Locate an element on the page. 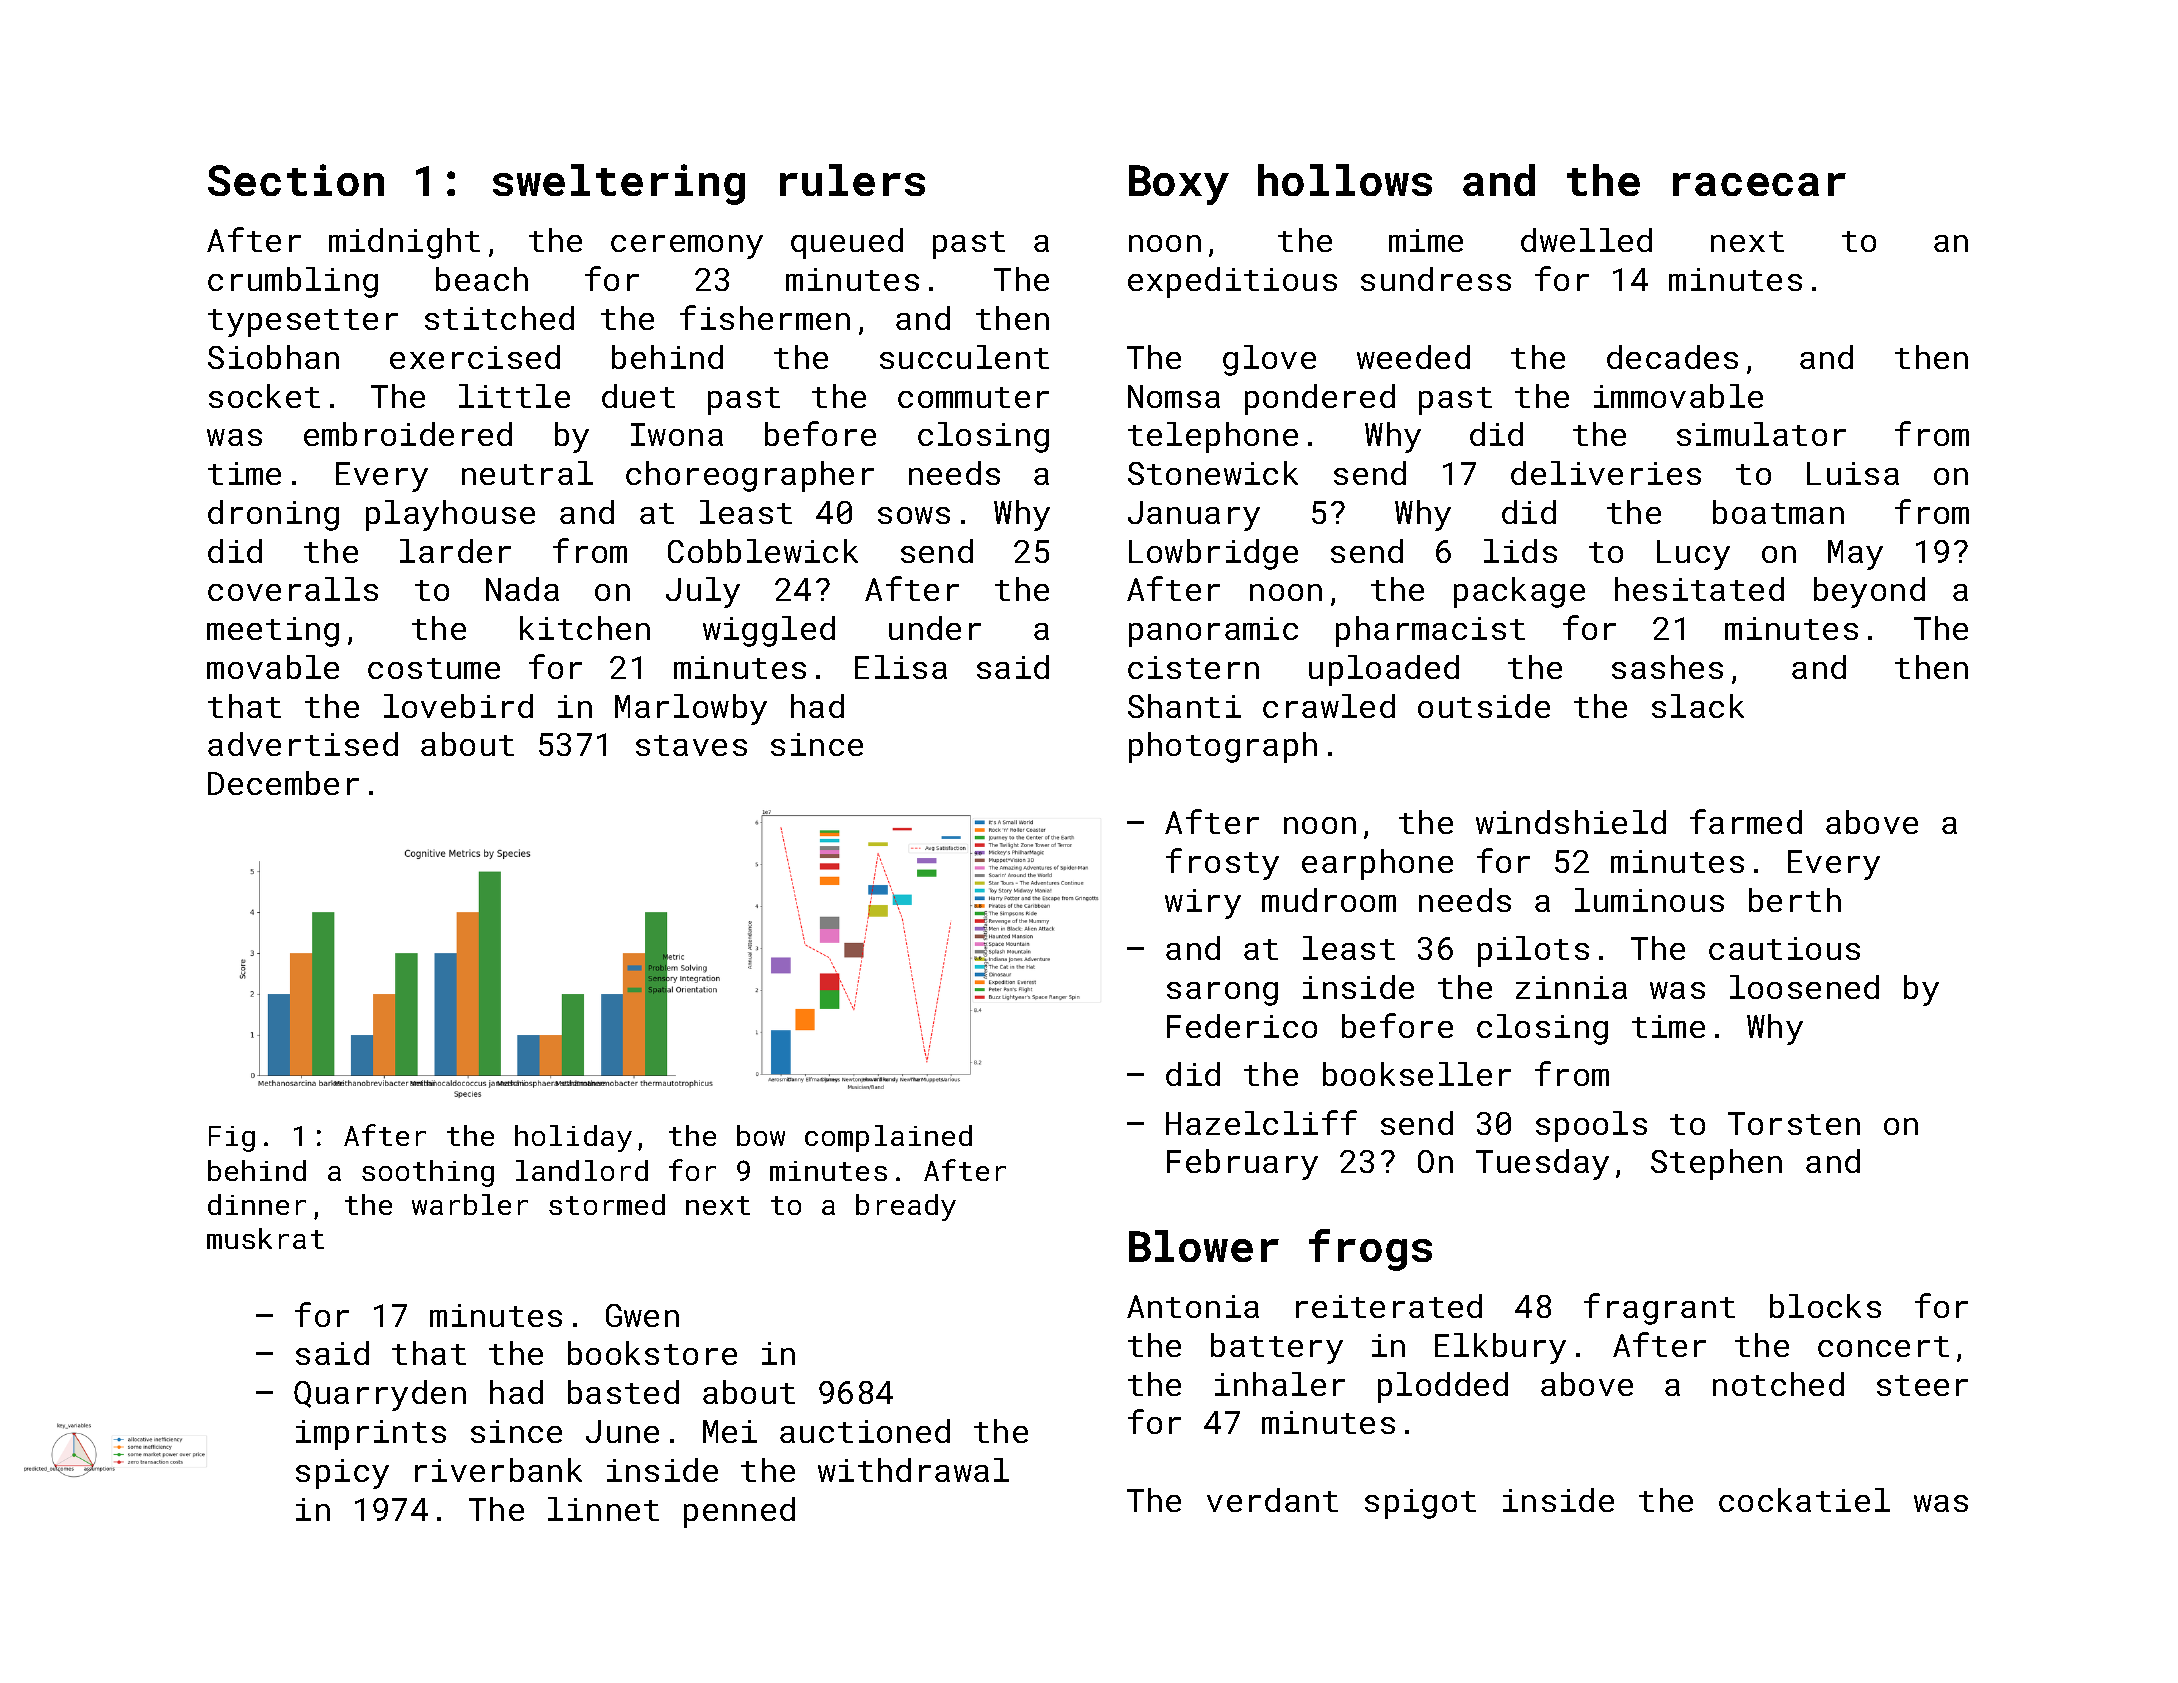 Image resolution: width=2178 pixels, height=1683 pixels. linnet is located at coordinates (603, 1509).
